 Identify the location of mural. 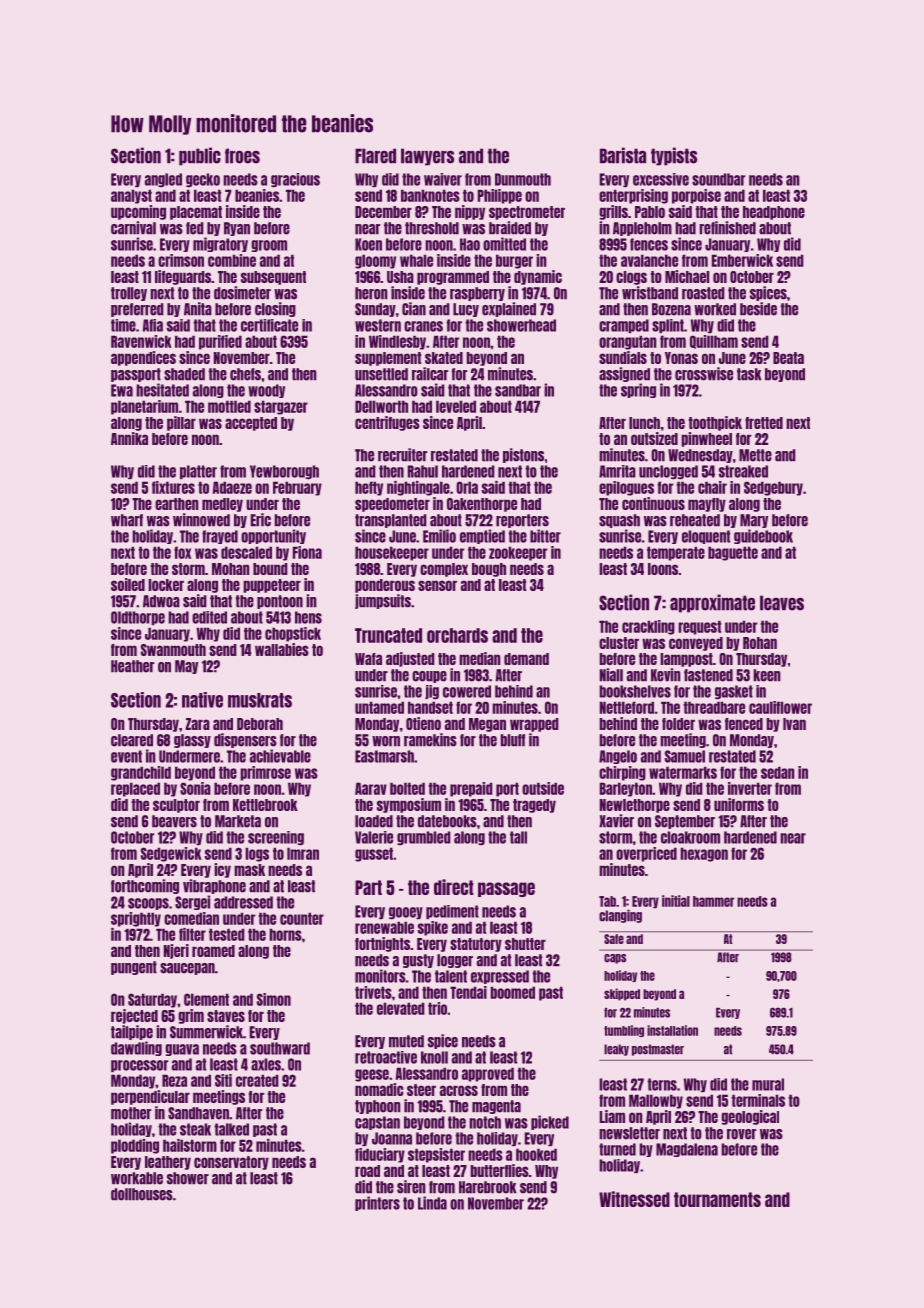
(768, 1084).
